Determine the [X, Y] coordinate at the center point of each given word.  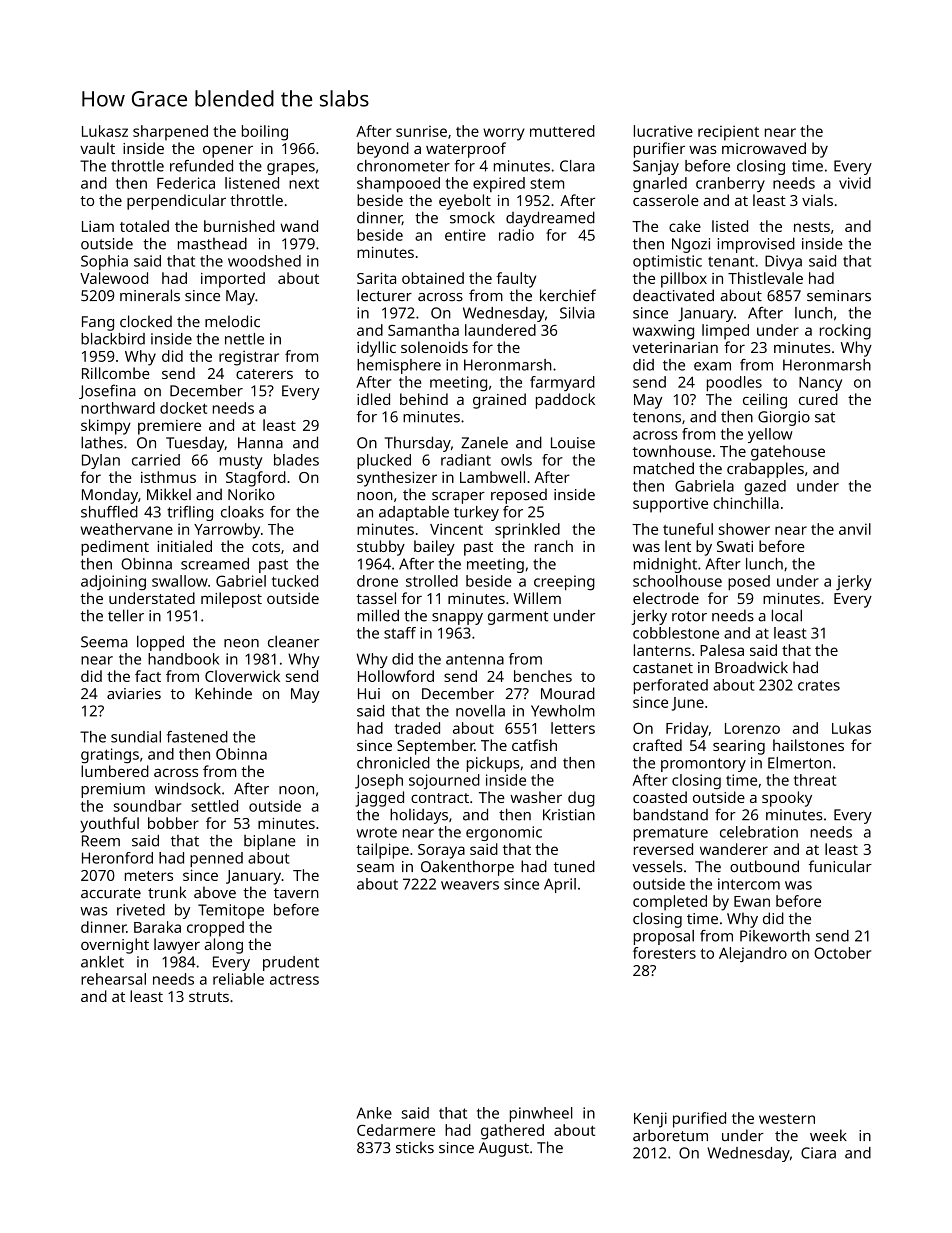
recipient [728, 133]
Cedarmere [396, 1130]
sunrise [421, 131]
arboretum [670, 1135]
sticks [415, 1147]
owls [516, 460]
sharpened [170, 133]
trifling [190, 513]
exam [712, 366]
